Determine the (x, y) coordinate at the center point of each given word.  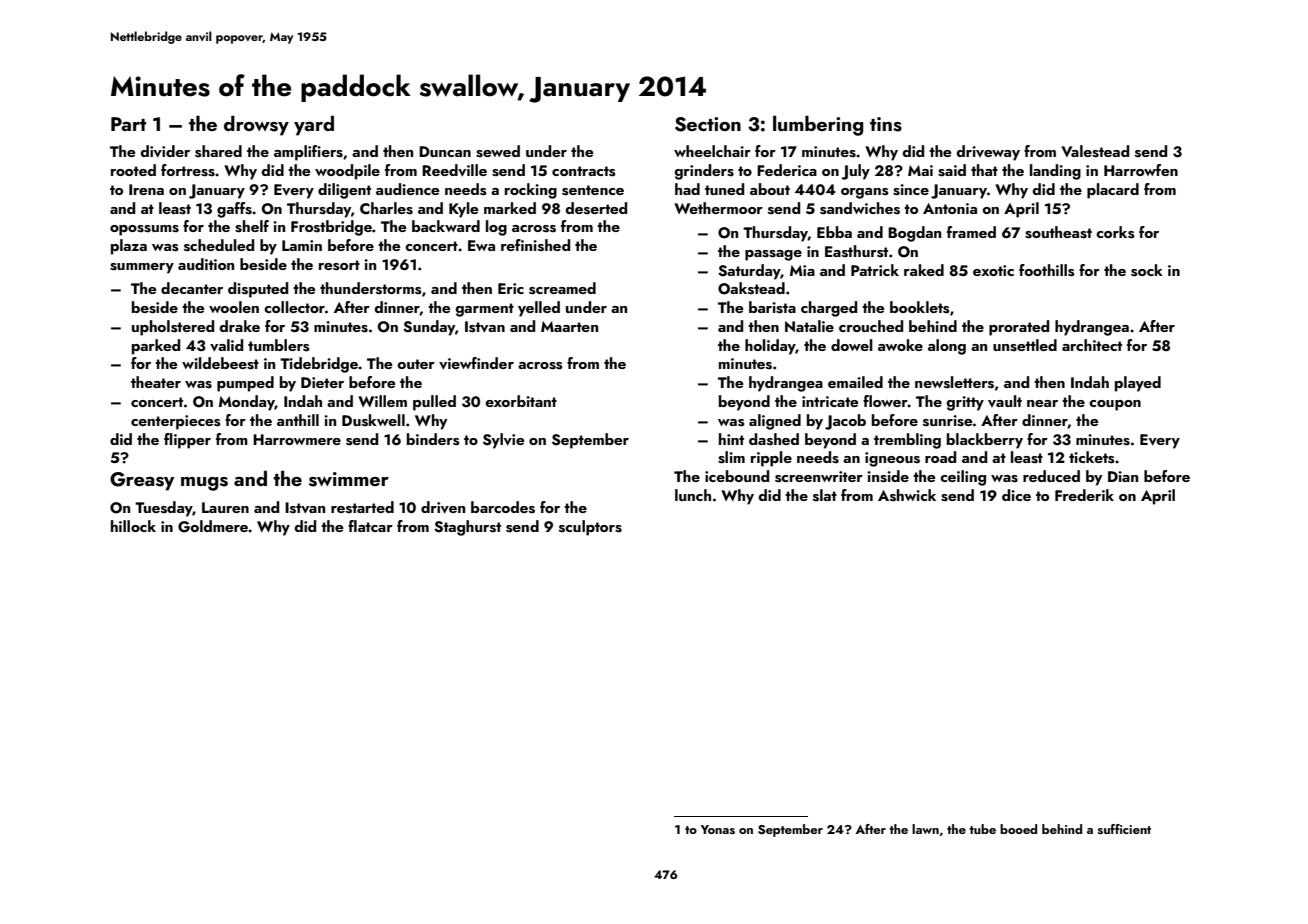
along (947, 347)
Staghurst (467, 528)
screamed (562, 288)
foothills (1047, 270)
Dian (1123, 476)
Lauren (225, 507)
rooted (133, 170)
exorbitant (521, 401)
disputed (258, 290)
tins (886, 124)
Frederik (1084, 495)
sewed (498, 151)
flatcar (370, 526)
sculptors (590, 528)
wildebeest (220, 363)
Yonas (718, 829)
